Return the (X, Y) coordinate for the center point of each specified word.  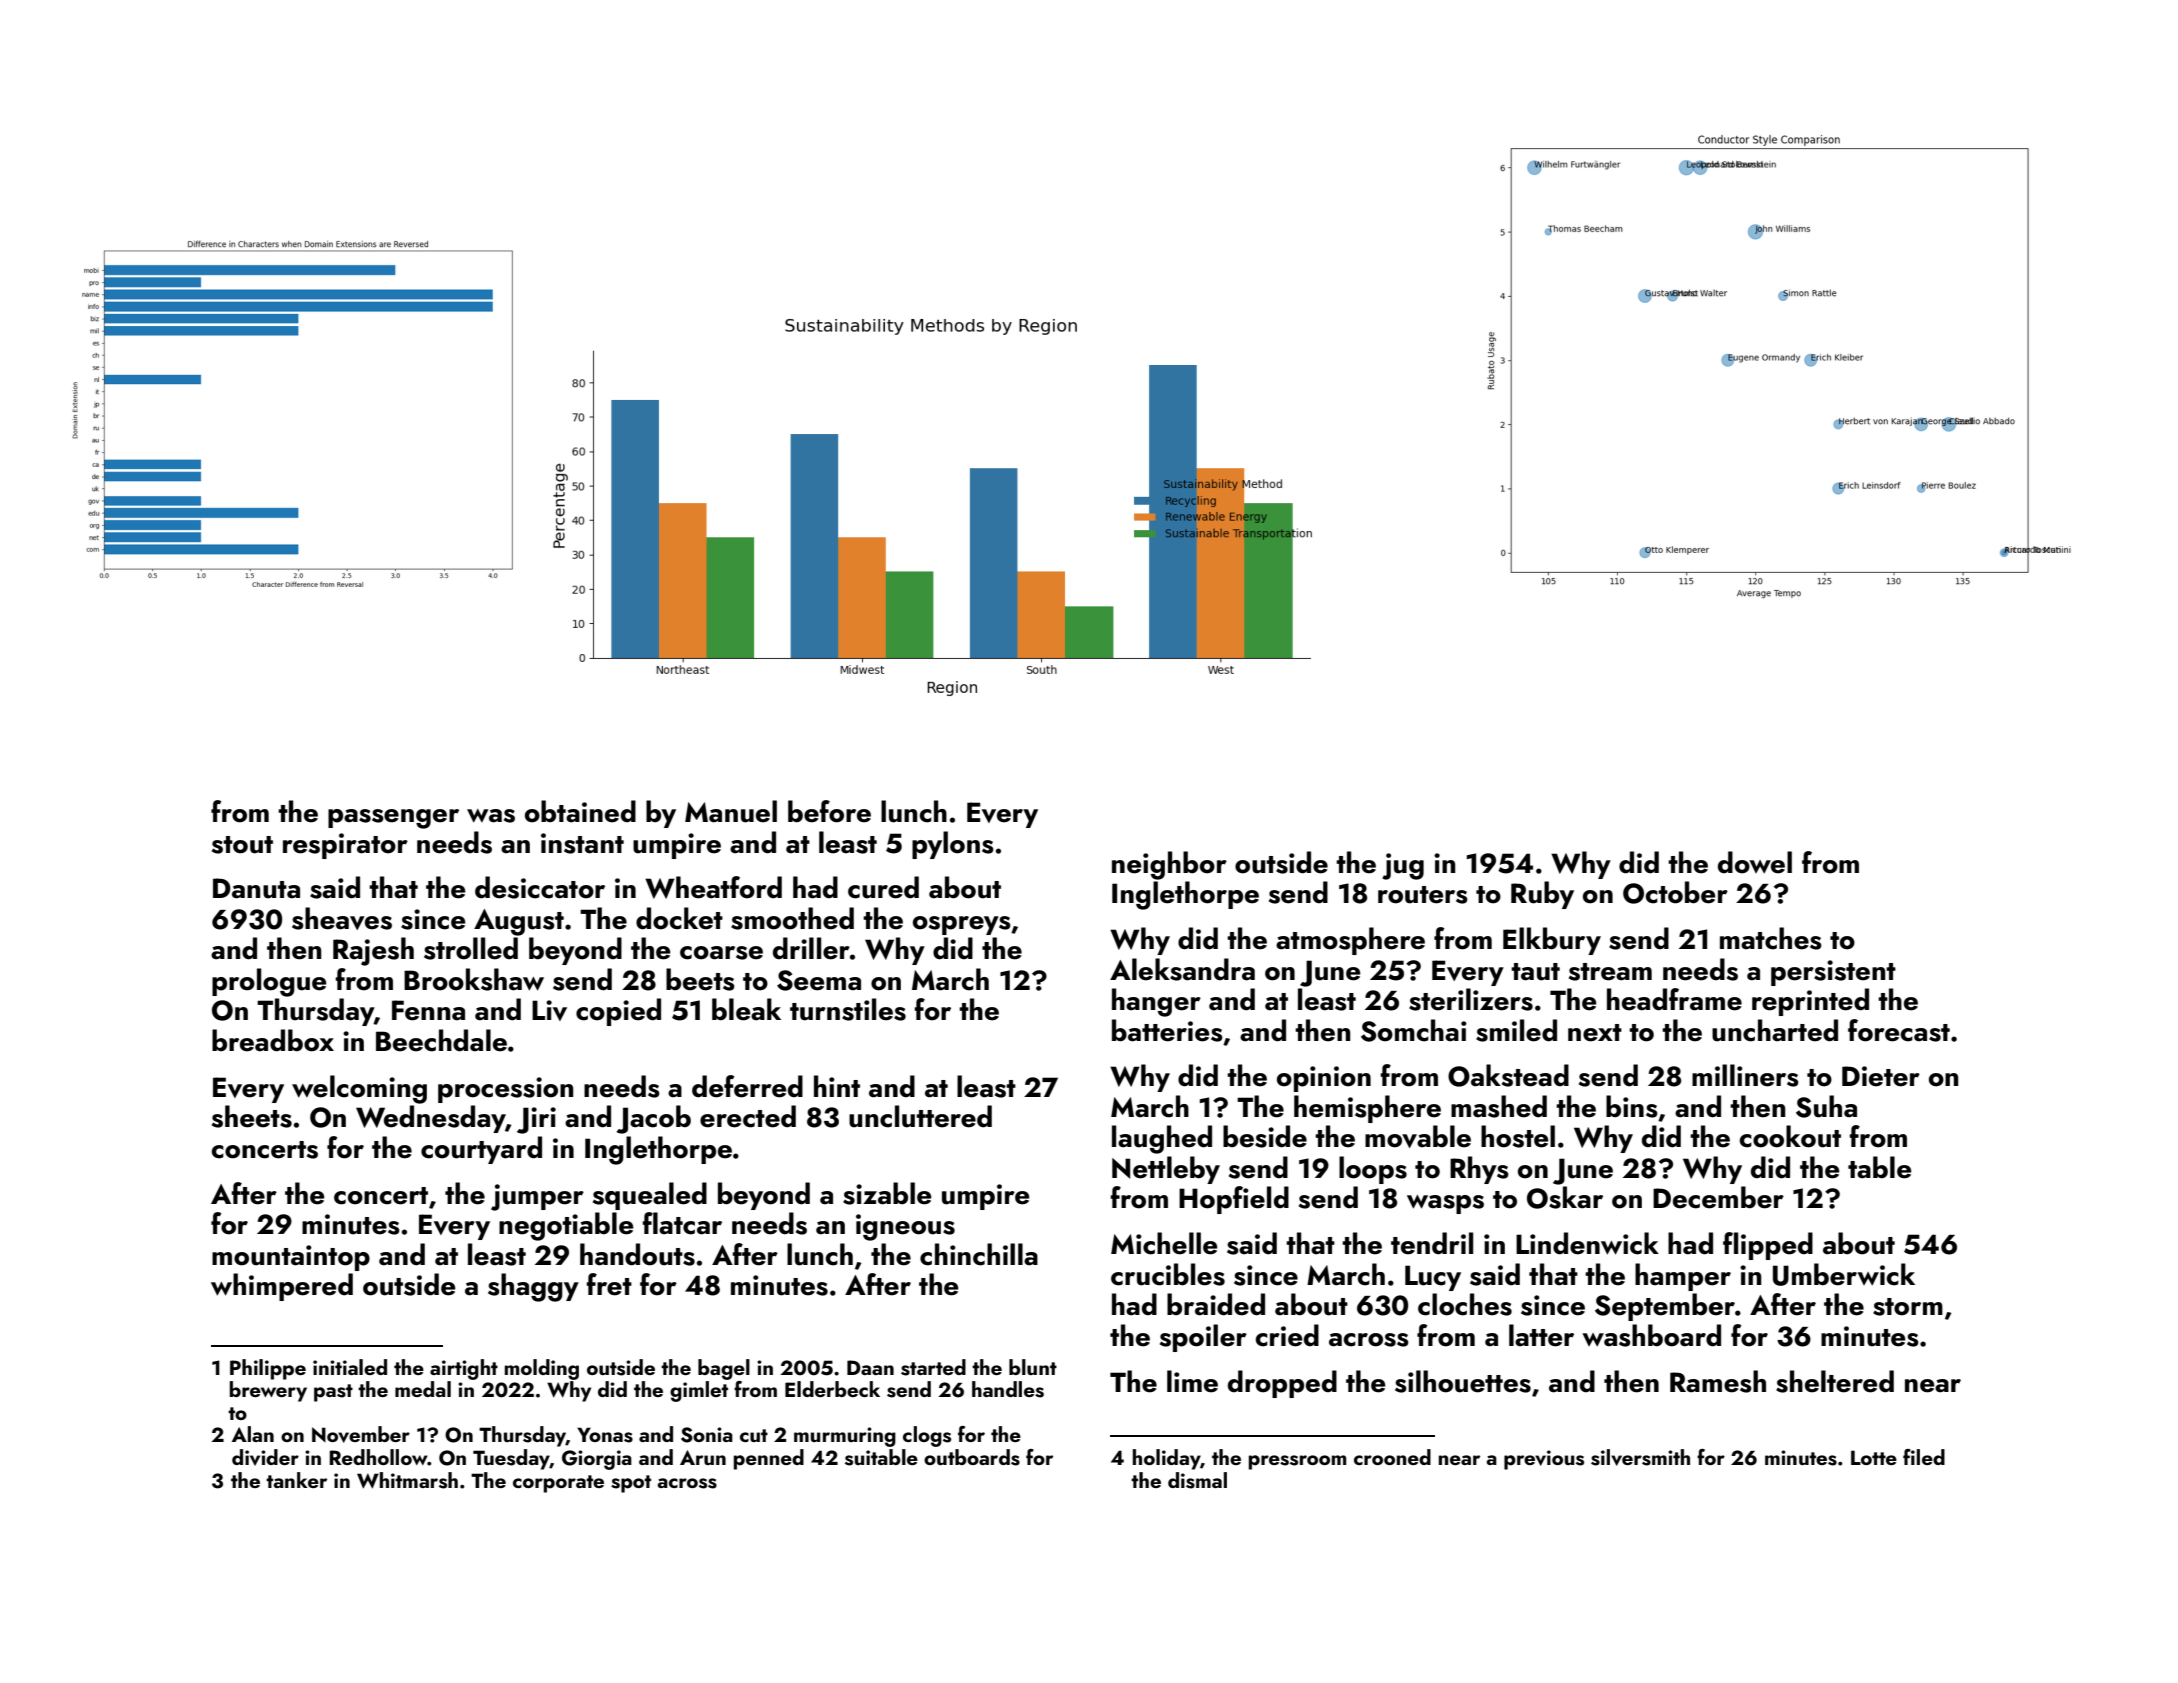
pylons (953, 845)
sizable (887, 1193)
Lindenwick (1587, 1243)
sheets (252, 1116)
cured (883, 887)
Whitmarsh (407, 1480)
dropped (1282, 1384)
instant (582, 843)
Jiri (536, 1120)
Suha (1826, 1106)
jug (1403, 866)
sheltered (1835, 1381)
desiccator (540, 887)
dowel (1755, 862)
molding (542, 1369)
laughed (1162, 1139)
